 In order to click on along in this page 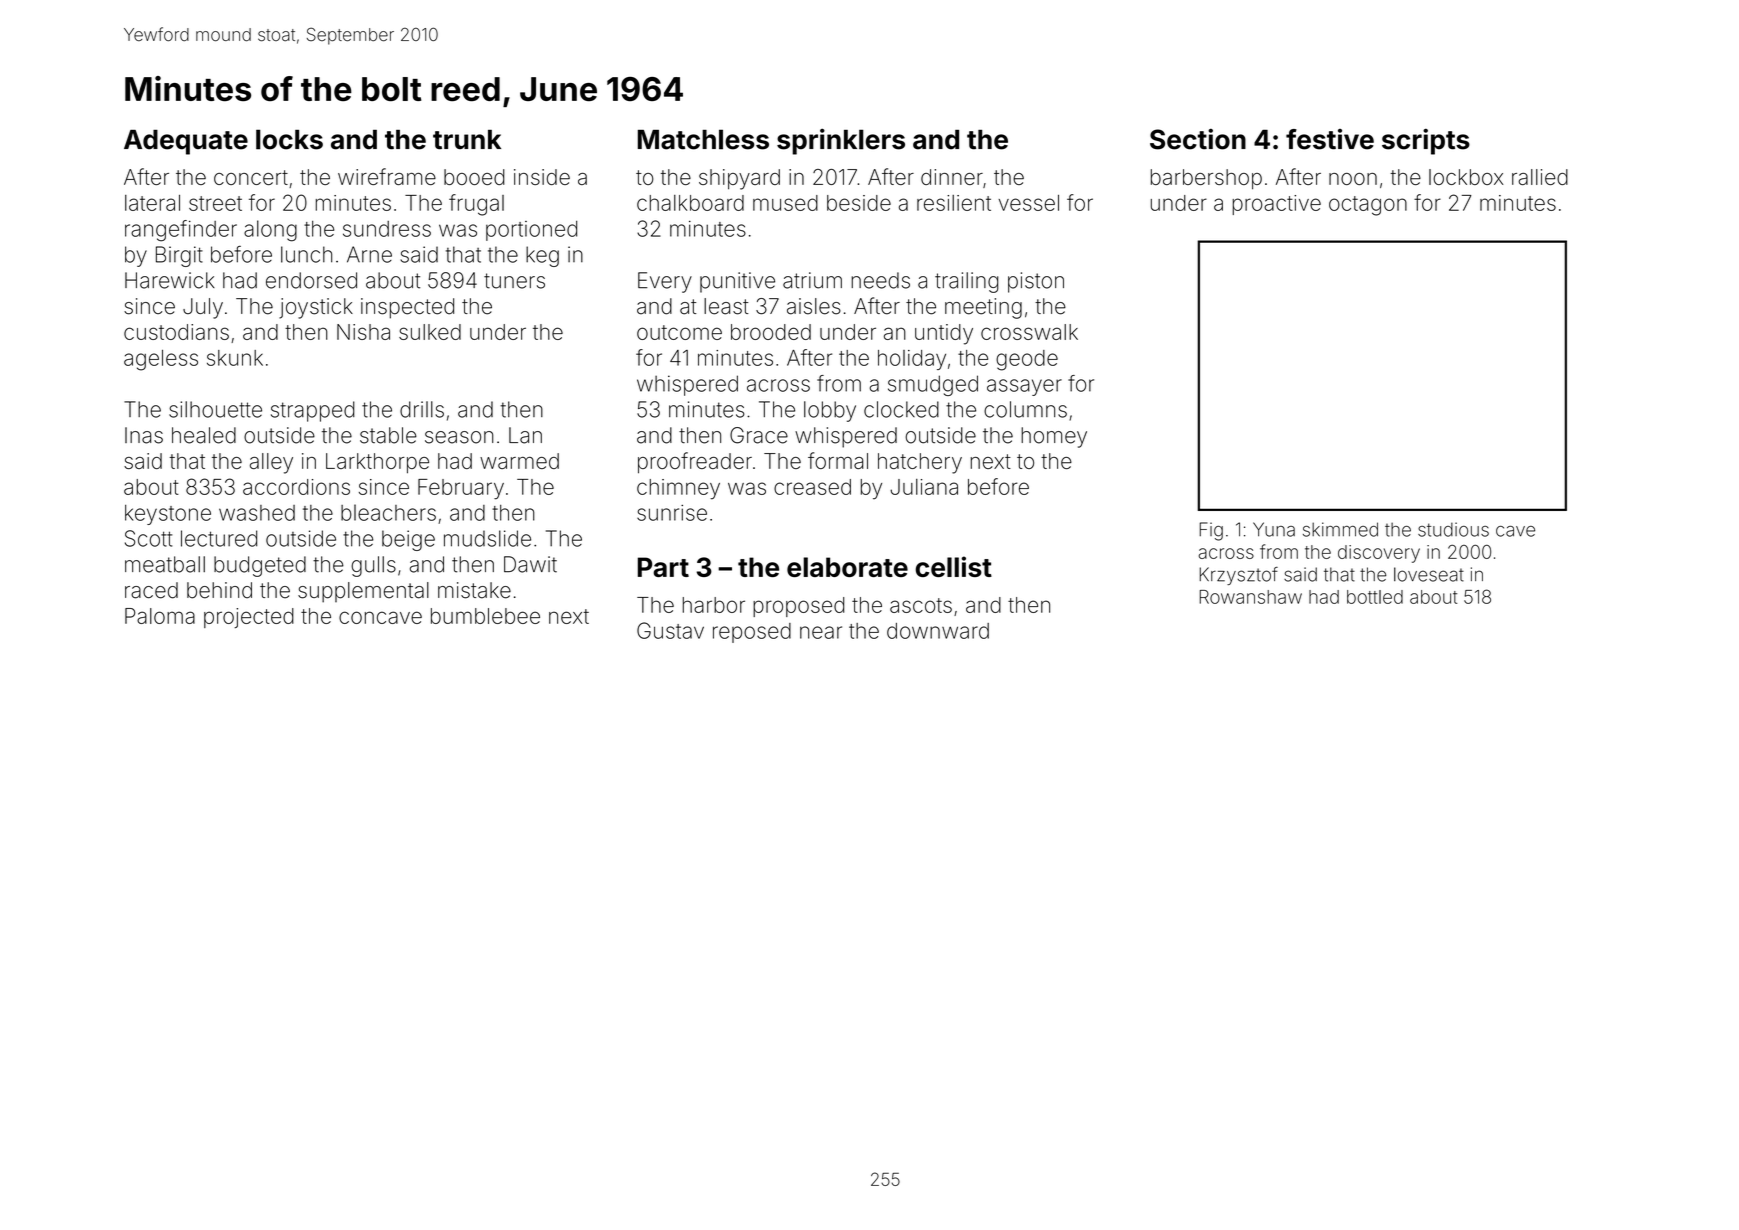, I will do `click(270, 231)`.
